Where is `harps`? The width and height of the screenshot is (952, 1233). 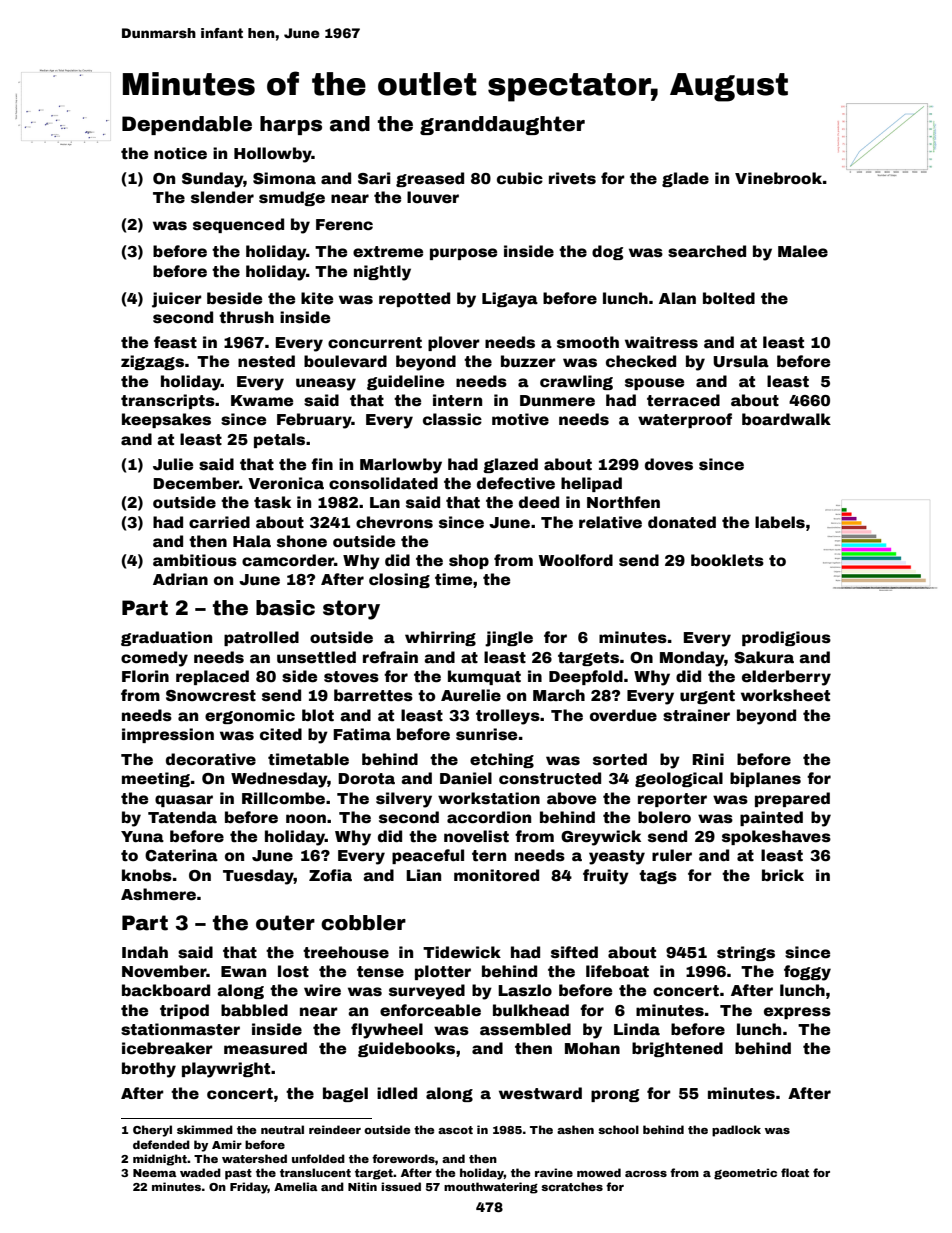
harps is located at coordinates (291, 125).
